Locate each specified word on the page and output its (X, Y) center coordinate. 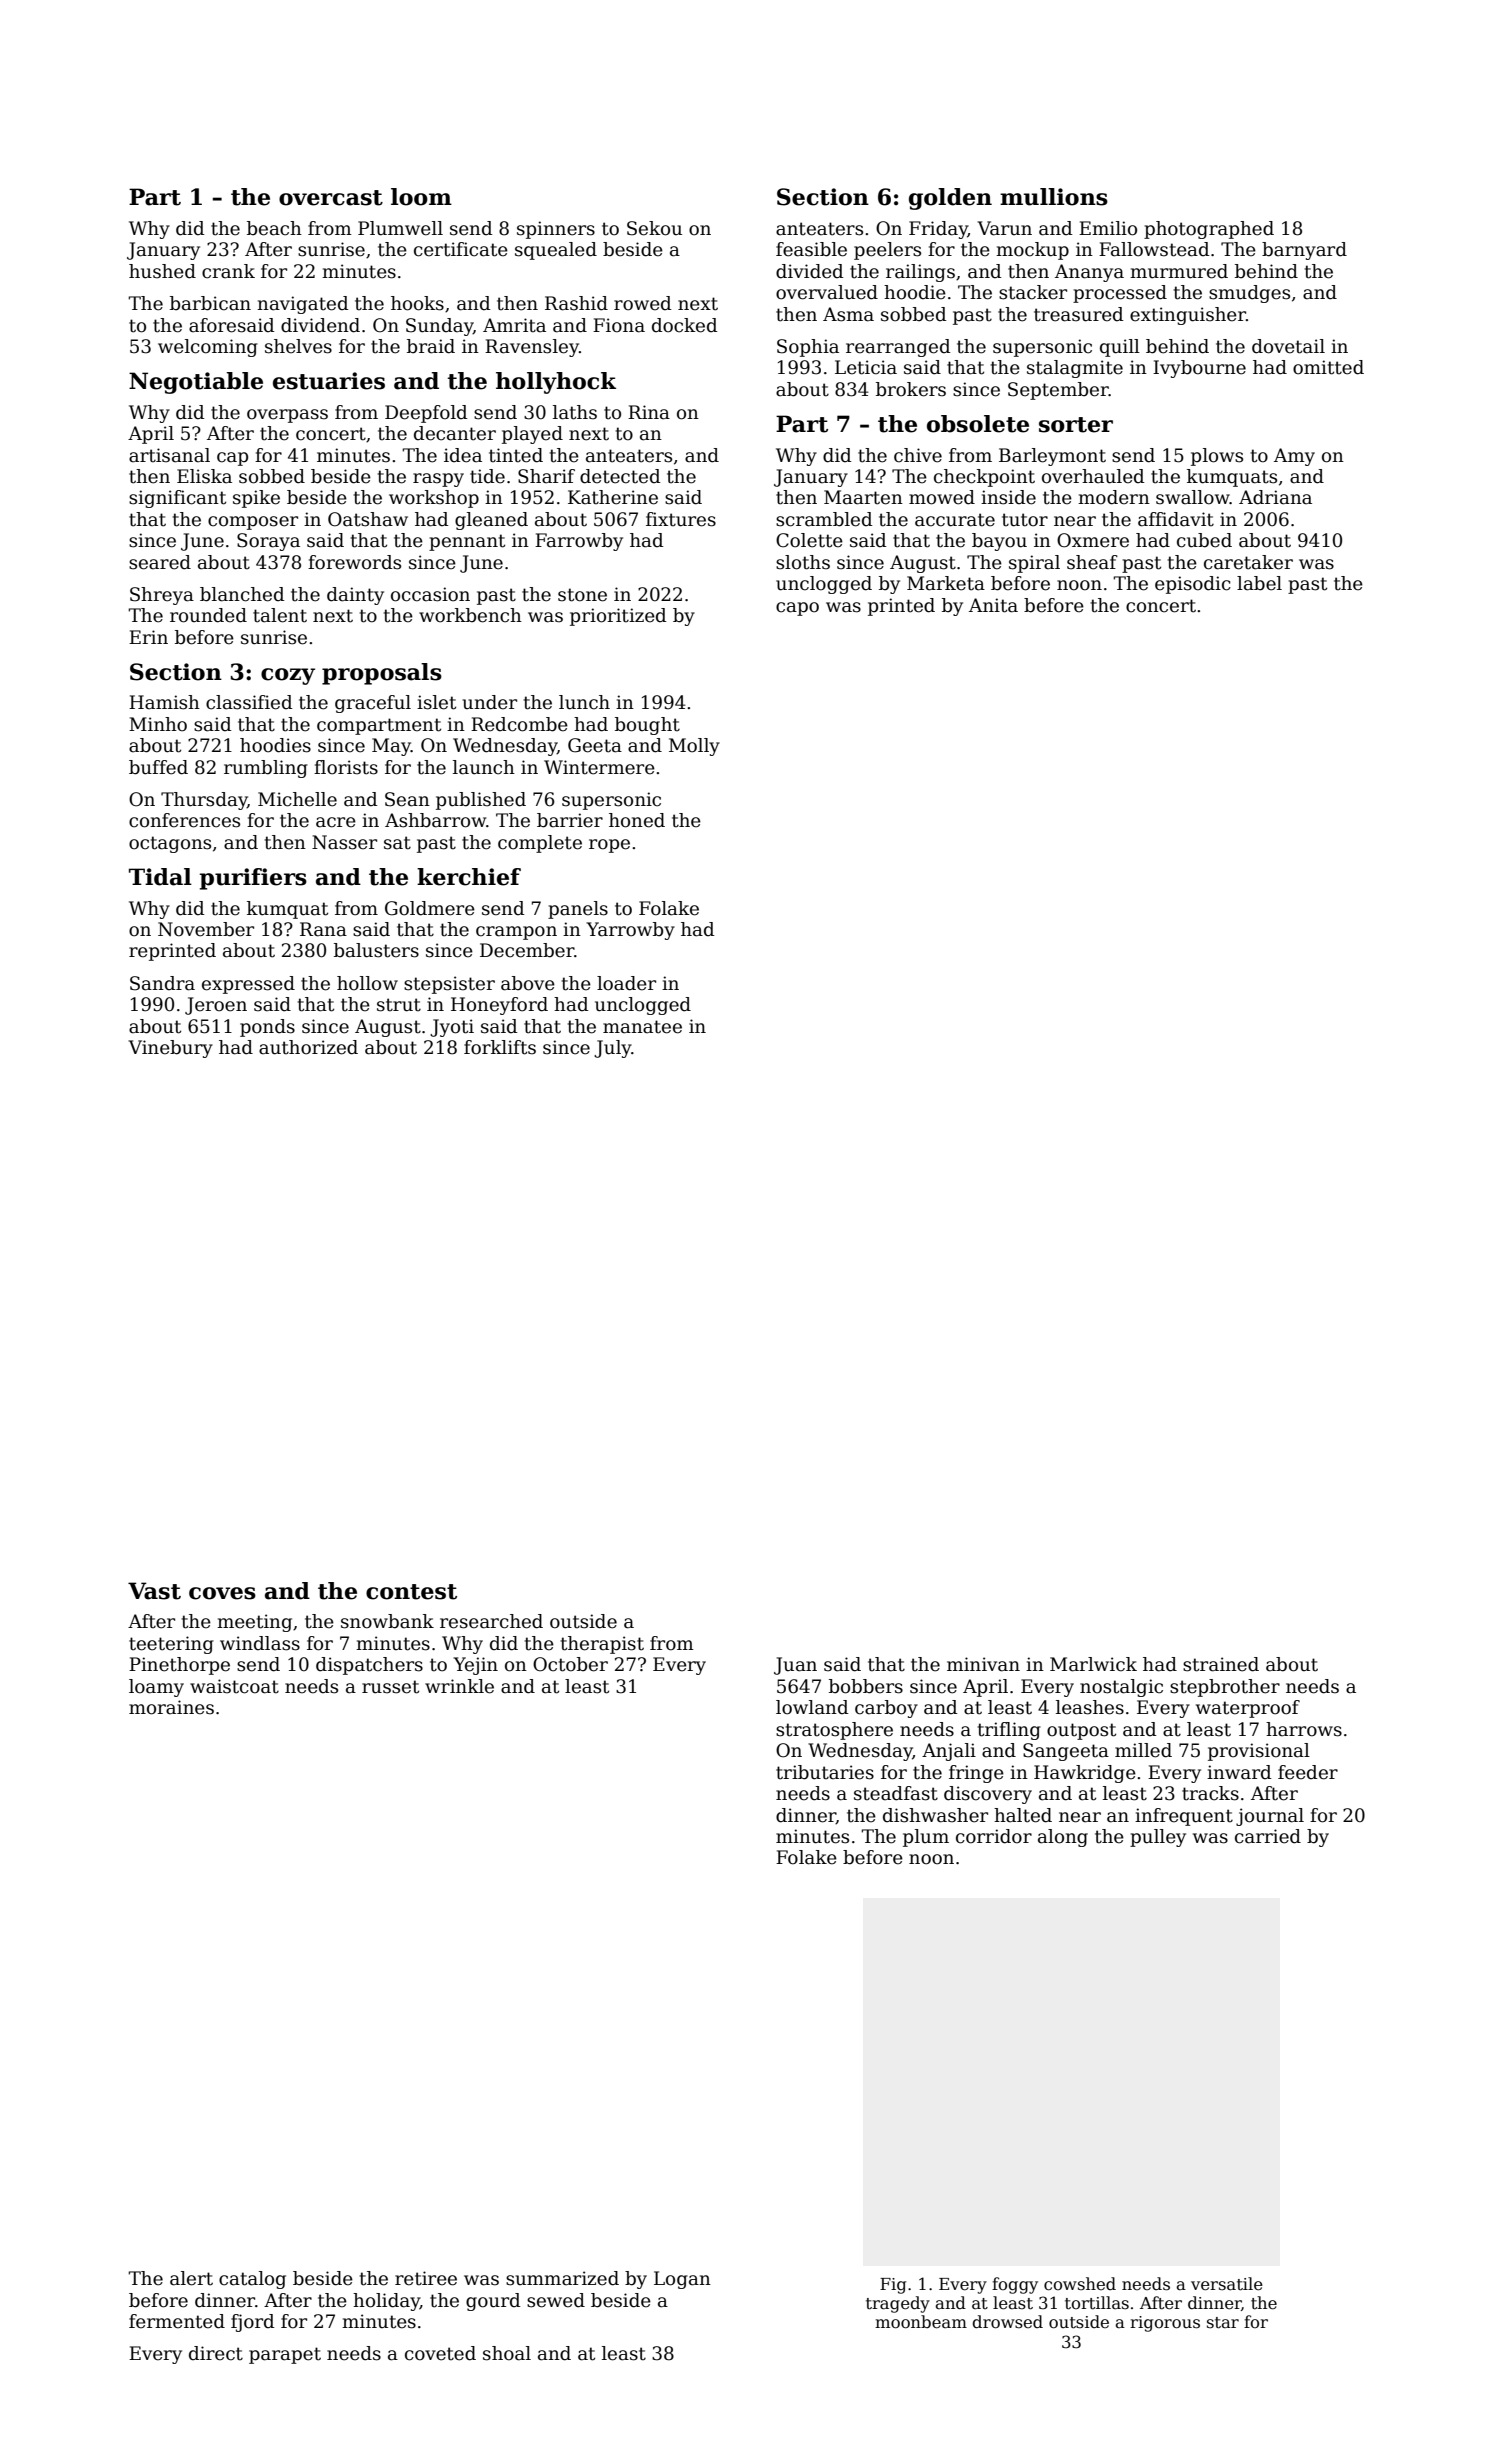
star (1223, 2323)
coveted (440, 2353)
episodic (1193, 585)
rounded (208, 615)
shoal (507, 2353)
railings (920, 273)
